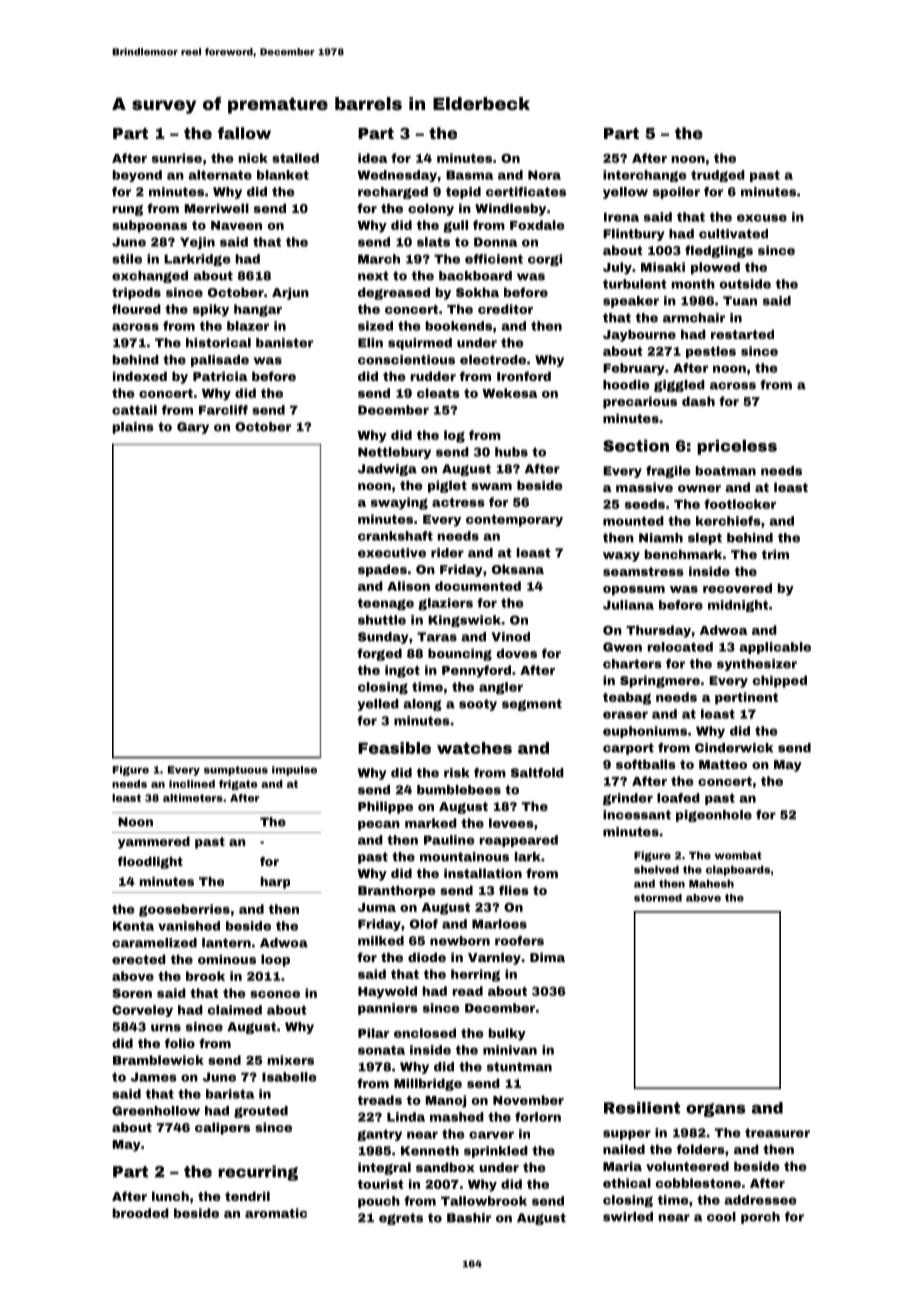  Describe the element at coordinates (734, 748) in the image. I see `Cinderwick` at that location.
